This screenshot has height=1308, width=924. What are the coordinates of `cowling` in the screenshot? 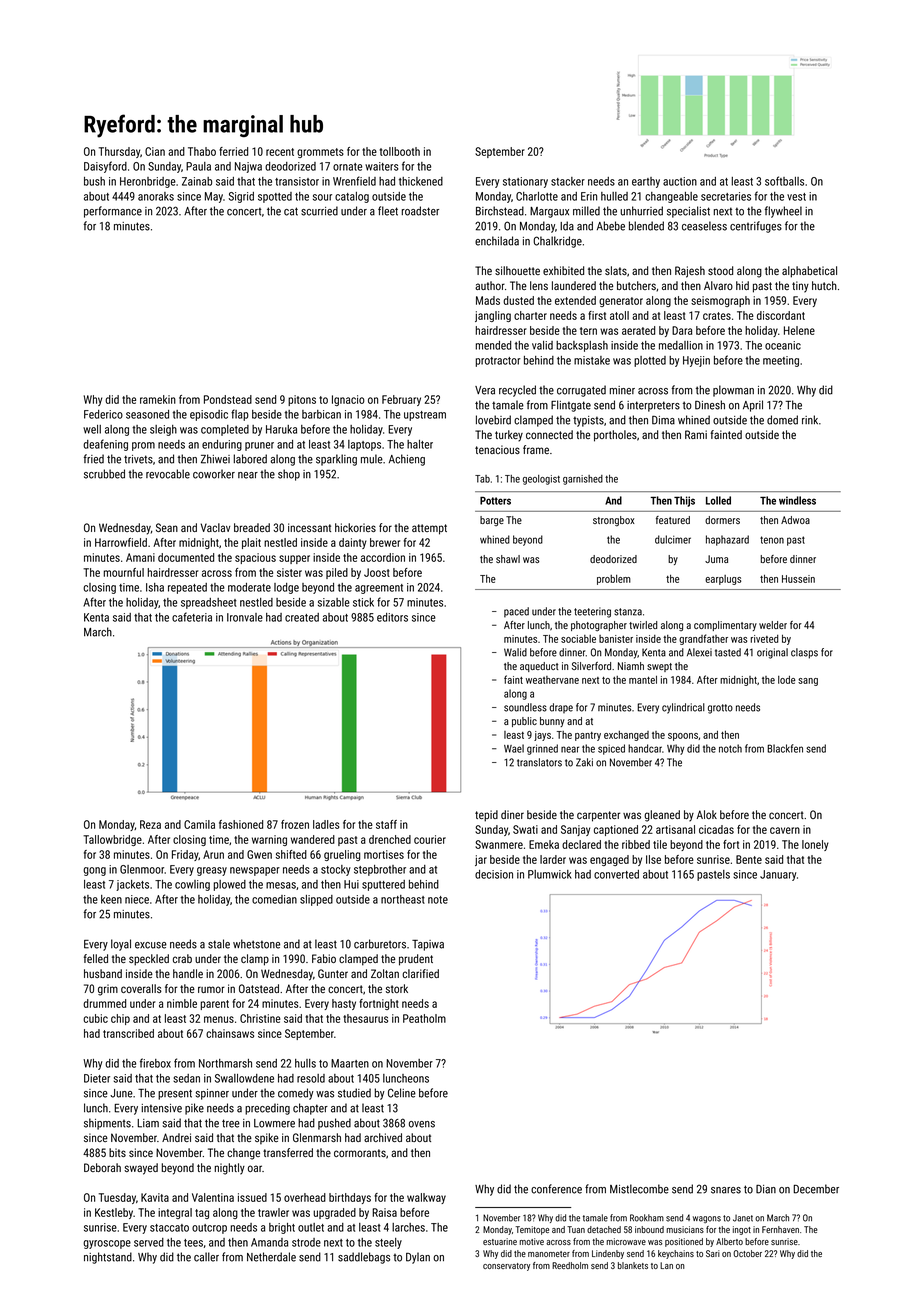 It's located at (192, 885).
